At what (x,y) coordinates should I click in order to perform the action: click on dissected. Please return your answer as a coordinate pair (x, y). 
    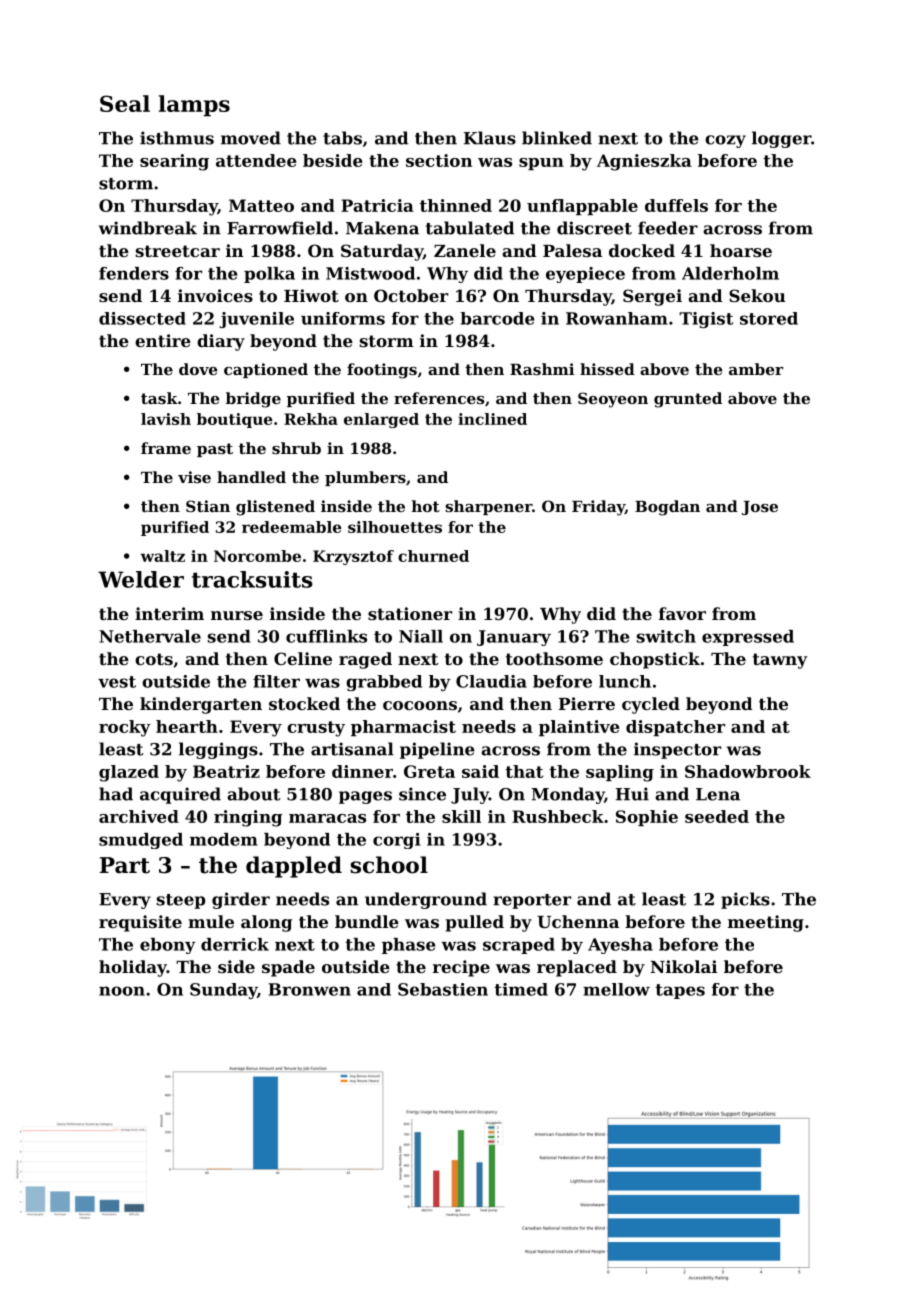
    Looking at the image, I should click on (142, 318).
